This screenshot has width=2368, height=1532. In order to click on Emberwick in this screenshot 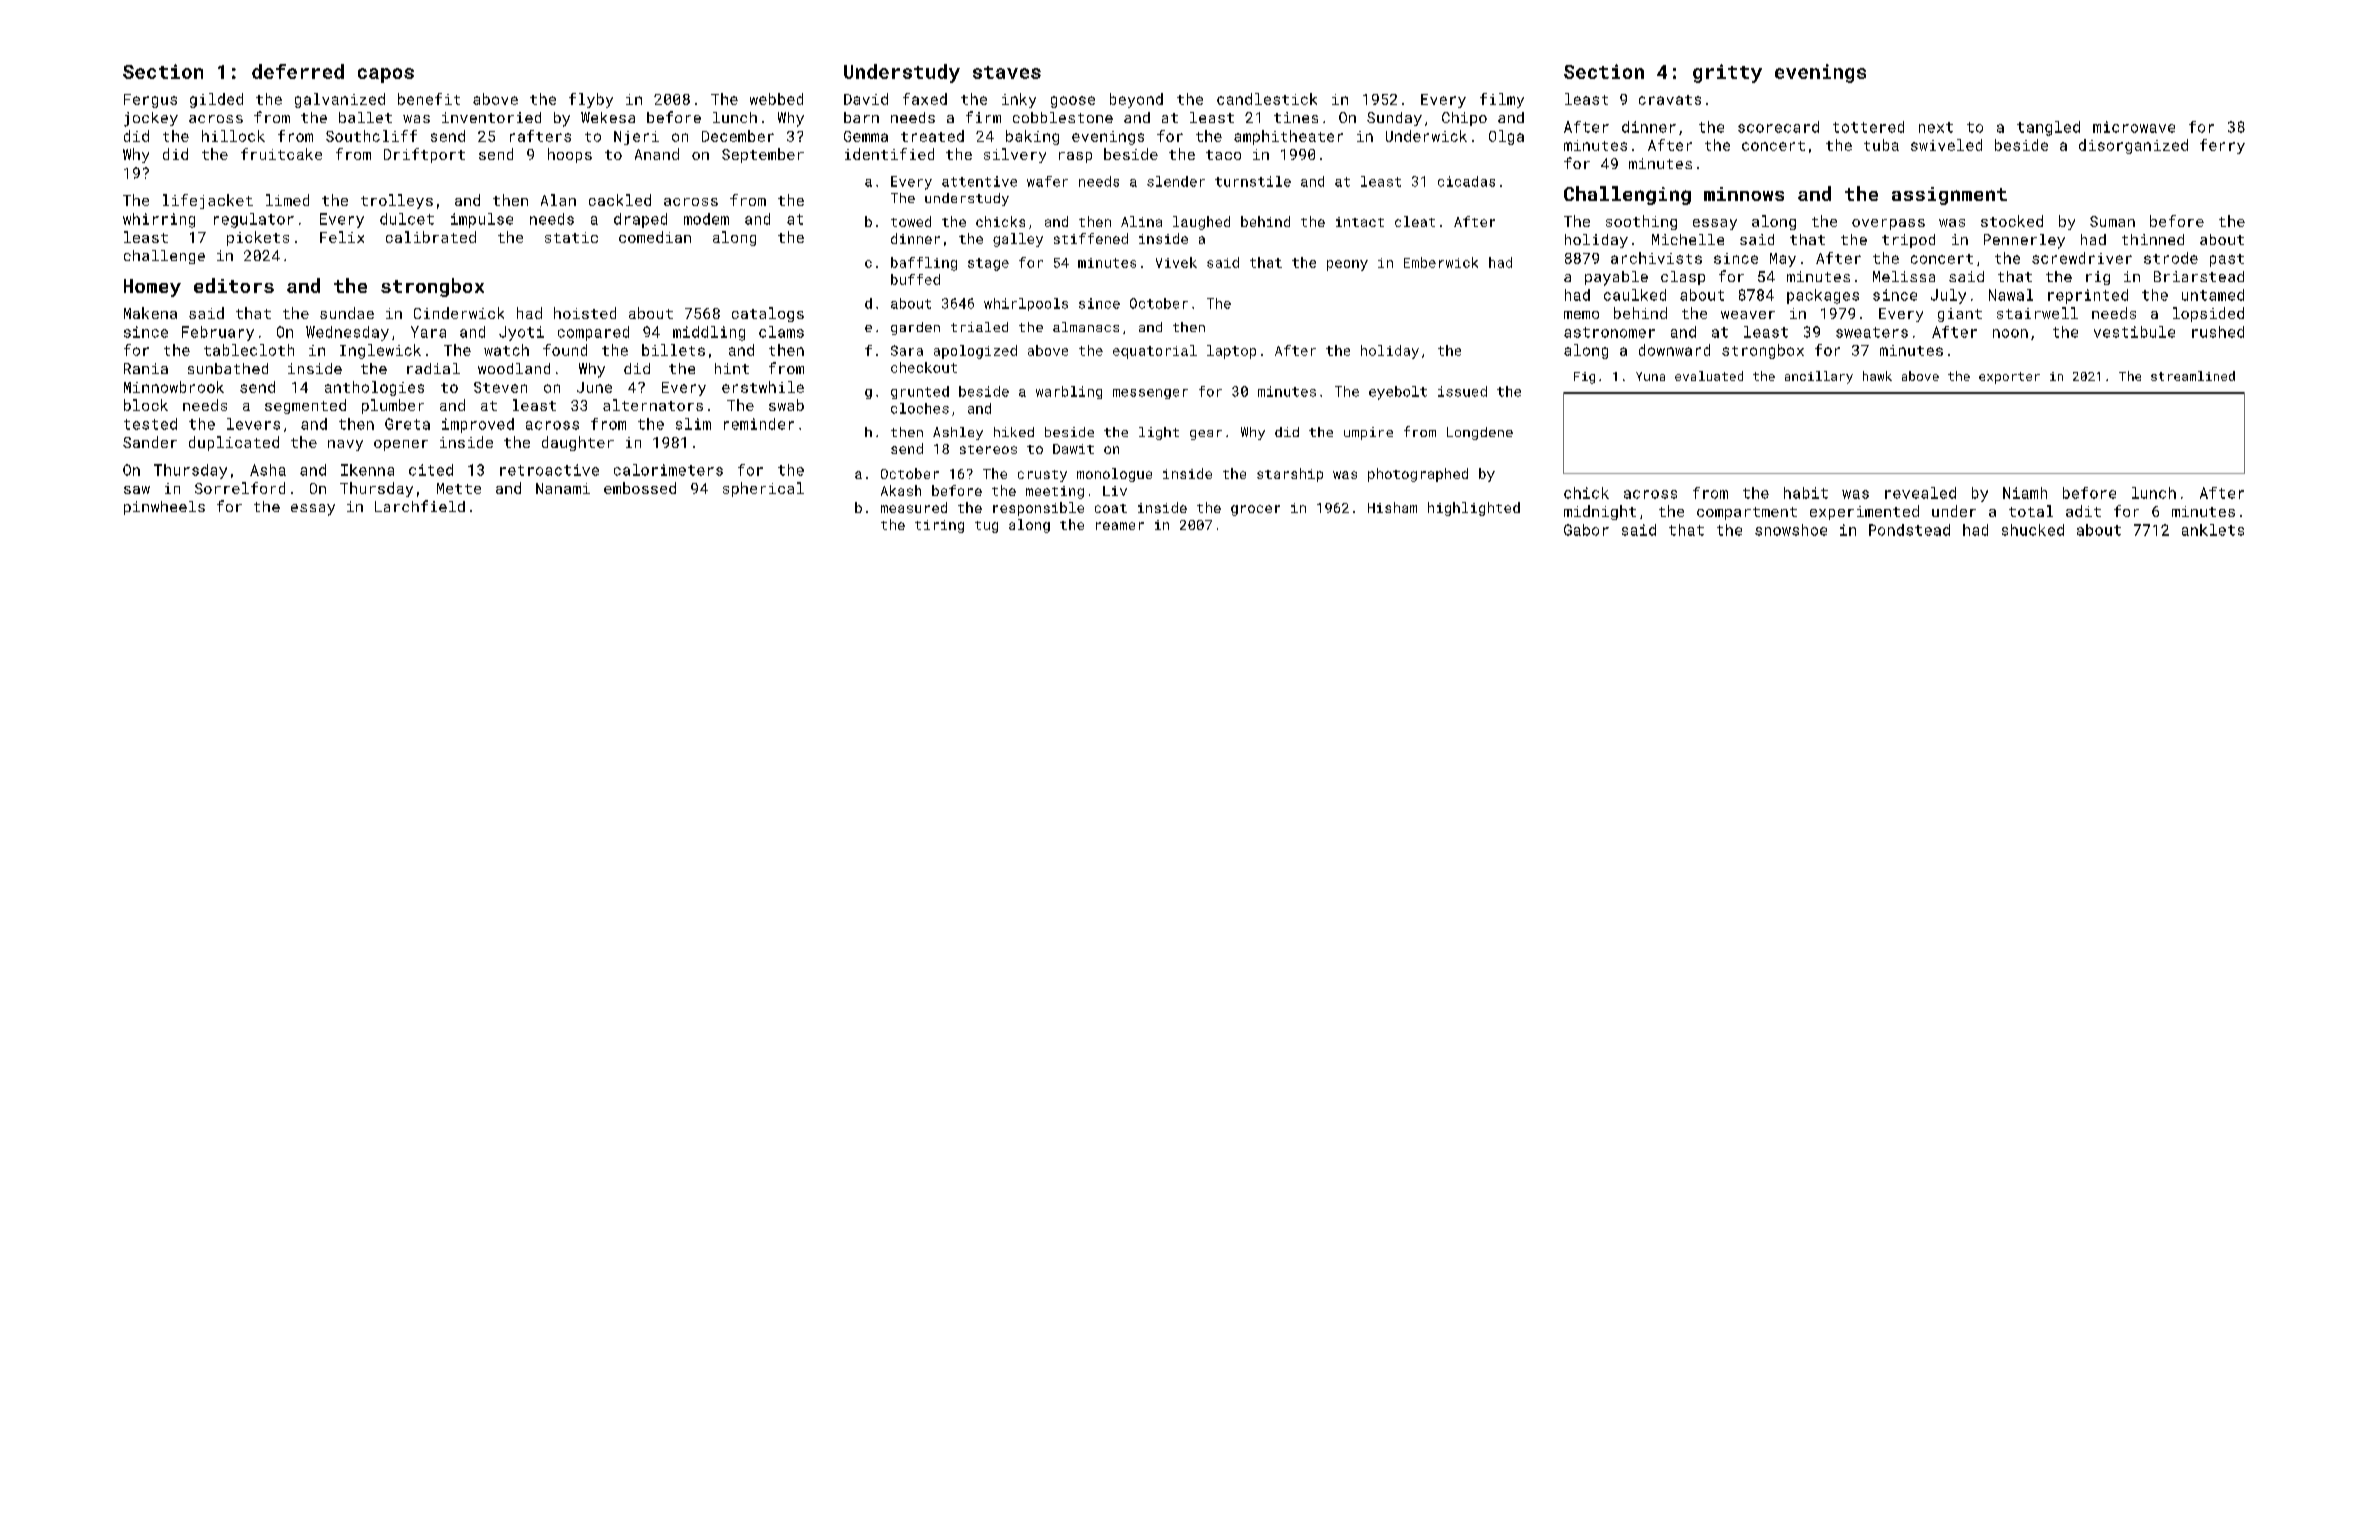, I will do `click(1441, 262)`.
